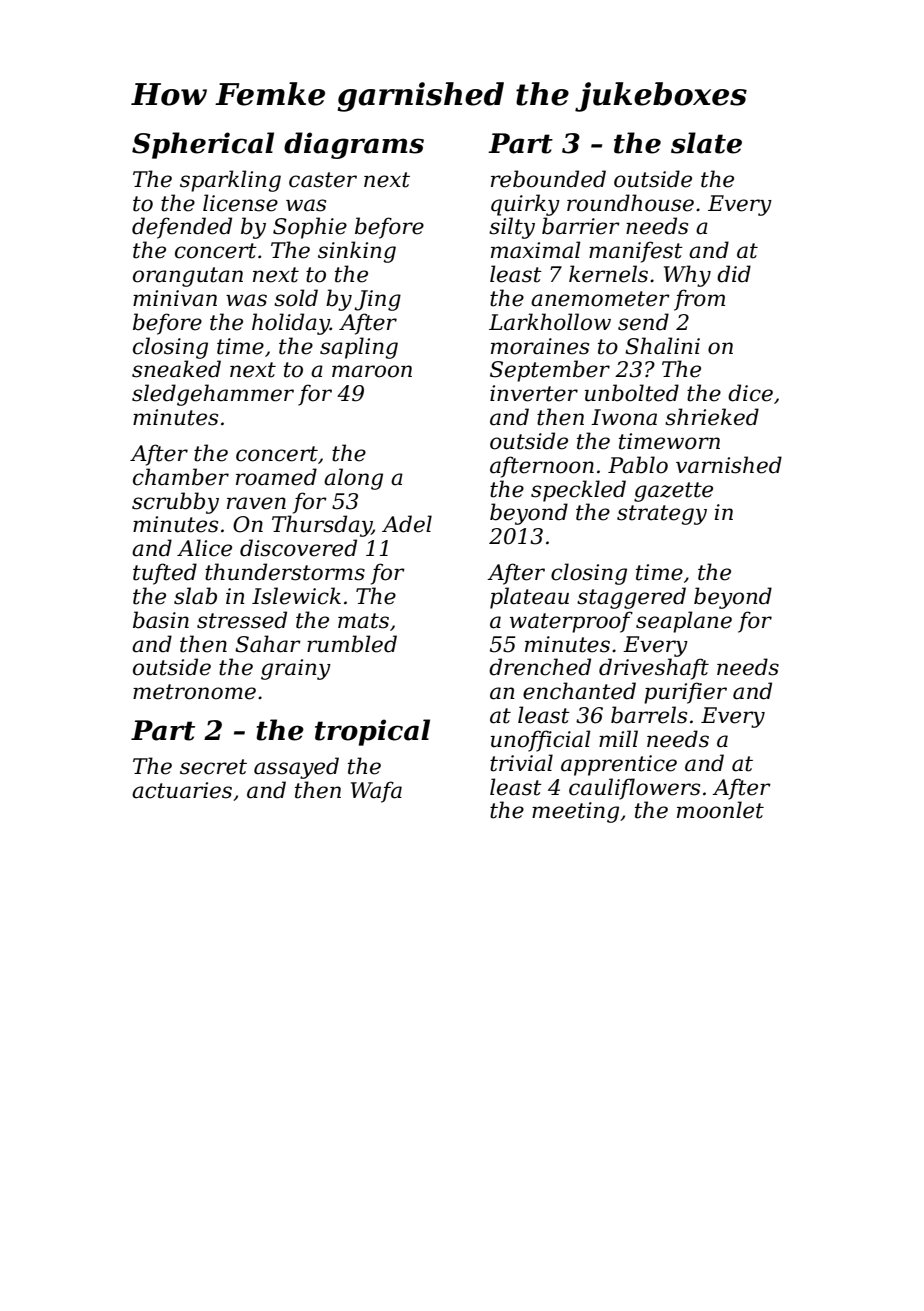  I want to click on slate, so click(706, 143).
